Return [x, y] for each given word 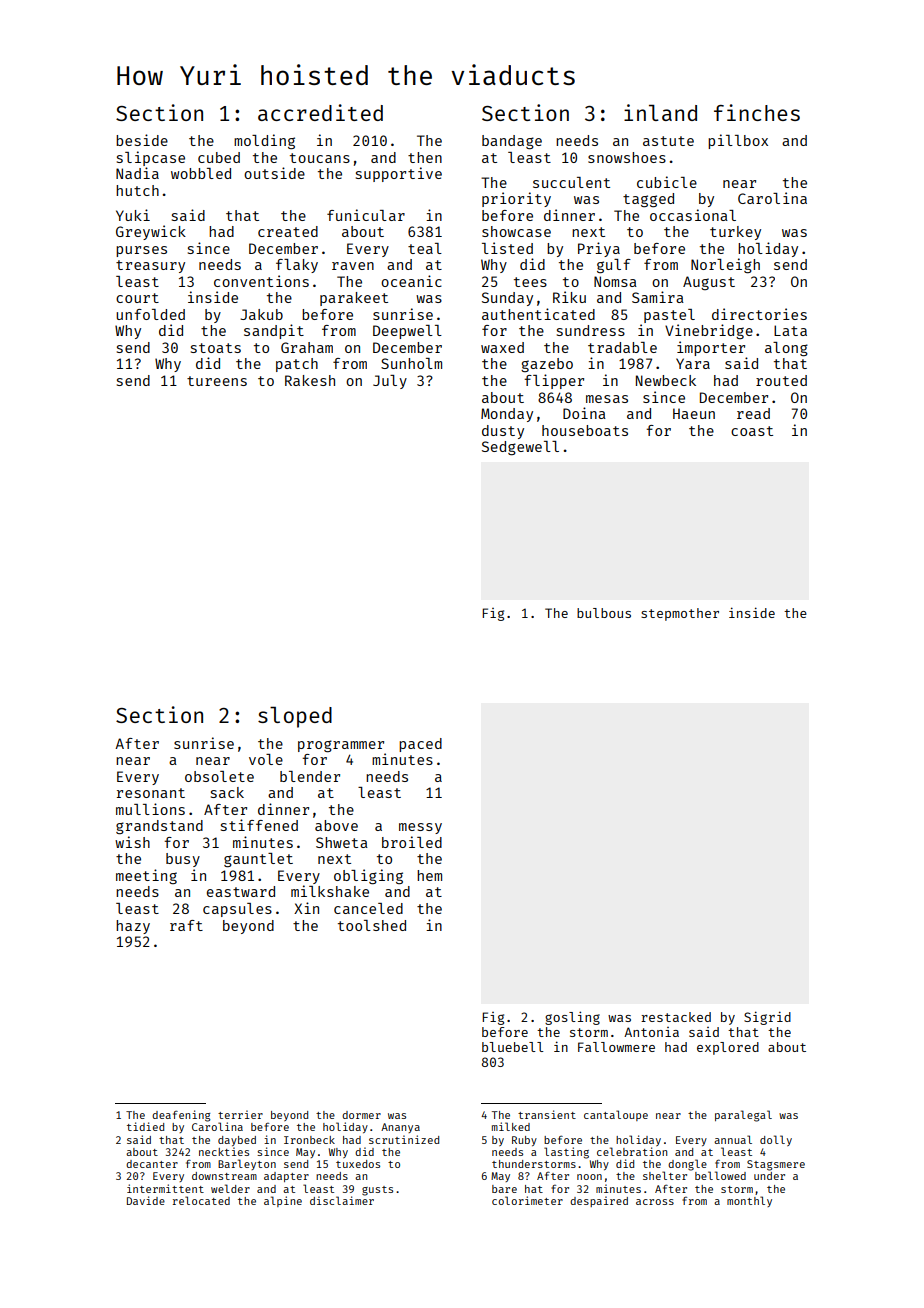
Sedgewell [520, 448]
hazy [133, 927]
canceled [368, 908]
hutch [137, 190]
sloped [295, 717]
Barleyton [247, 1164]
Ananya [400, 1128]
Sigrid [767, 1018]
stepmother [680, 614]
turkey [735, 233]
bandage [512, 142]
